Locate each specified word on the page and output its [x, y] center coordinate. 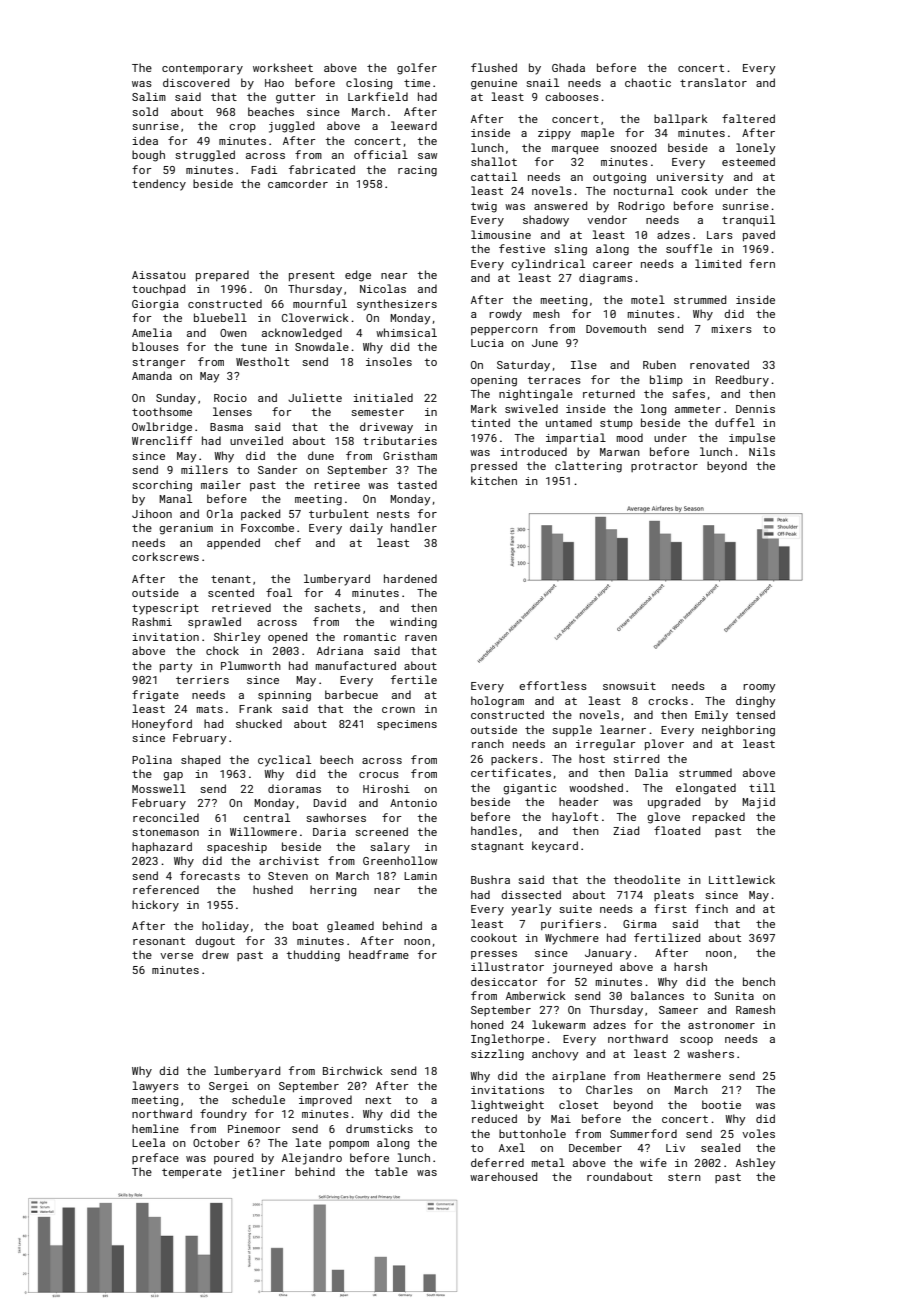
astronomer [721, 1025]
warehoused [503, 1176]
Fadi [264, 169]
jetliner [259, 1173]
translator [713, 82]
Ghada [568, 67]
